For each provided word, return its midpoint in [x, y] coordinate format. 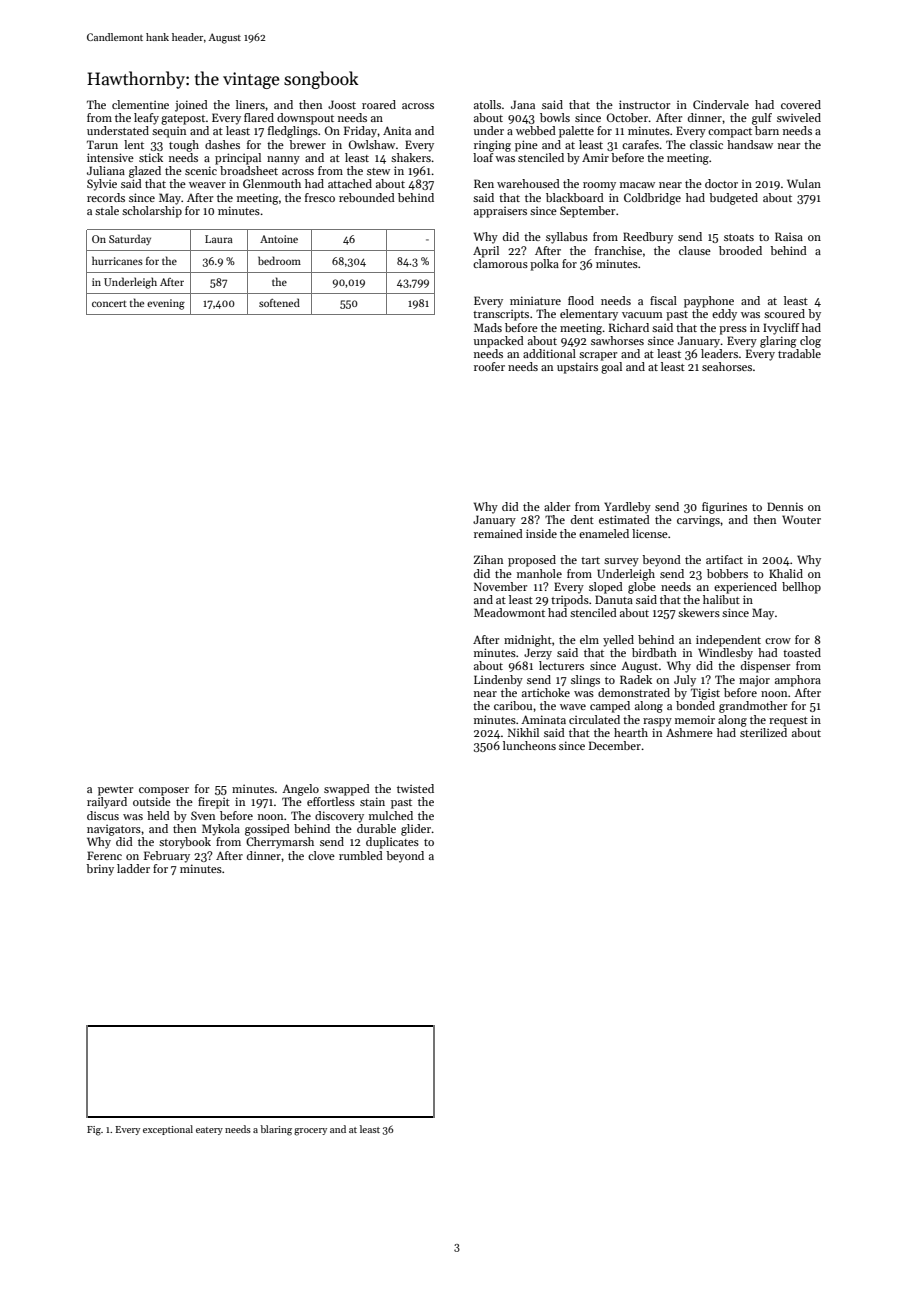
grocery [310, 1132]
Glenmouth [272, 183]
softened [279, 302]
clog [810, 342]
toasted [802, 652]
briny [100, 870]
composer [164, 791]
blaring [276, 1130]
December [615, 745]
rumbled [361, 855]
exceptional [168, 1130]
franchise [618, 250]
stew [378, 171]
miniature [535, 300]
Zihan [488, 559]
